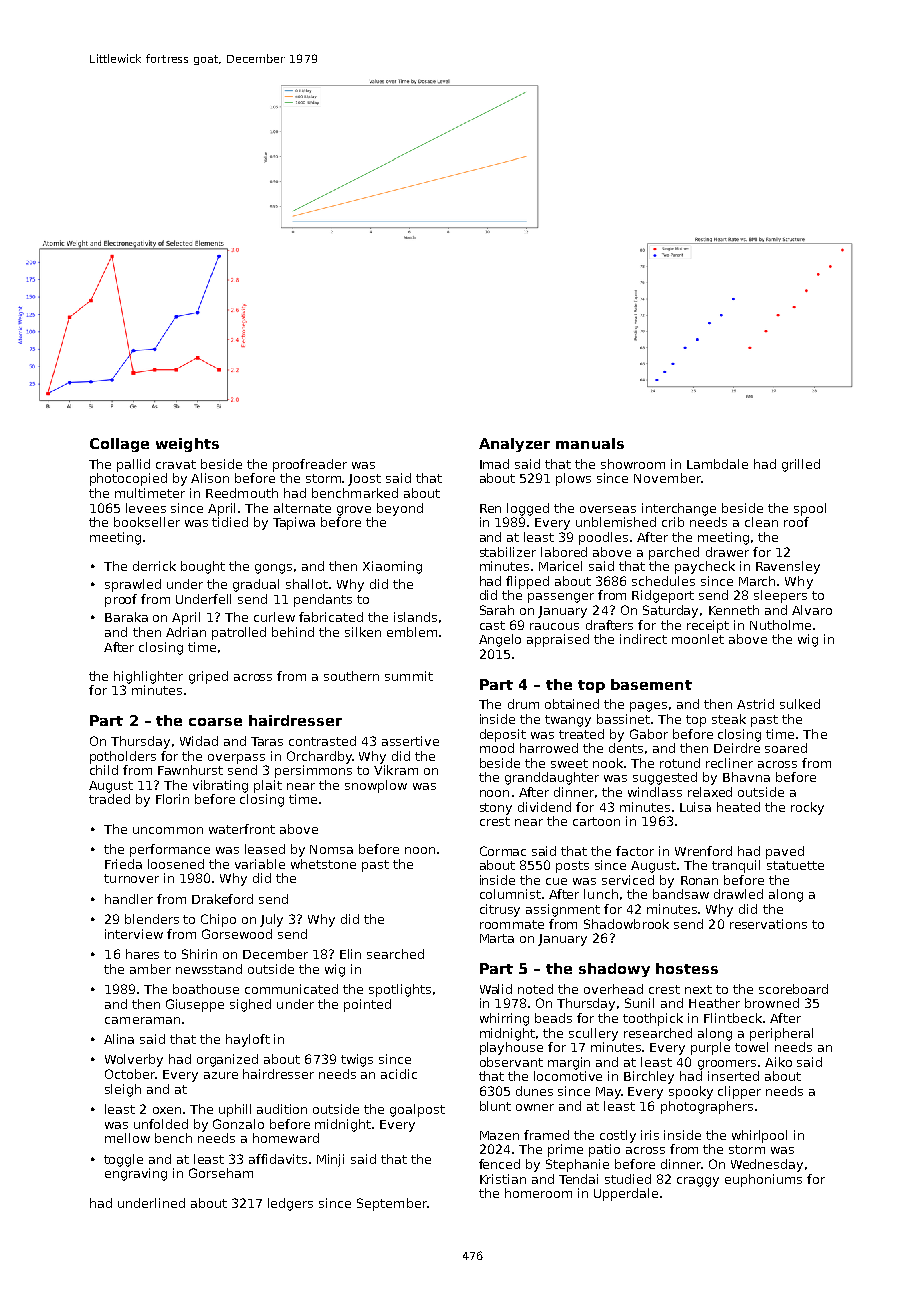  I want to click on next, so click(698, 989).
